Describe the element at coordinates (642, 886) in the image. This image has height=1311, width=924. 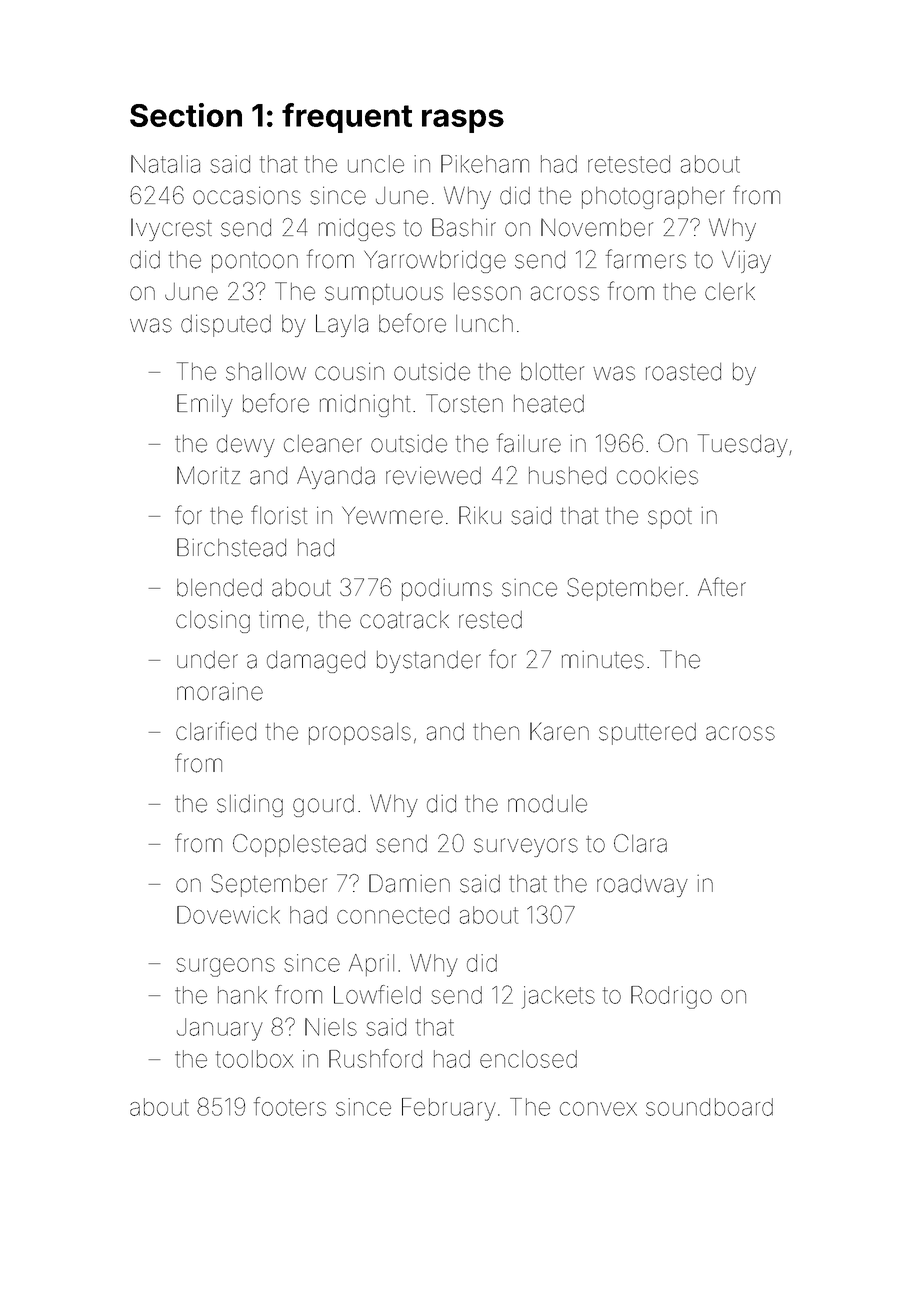
I see `roadway` at that location.
